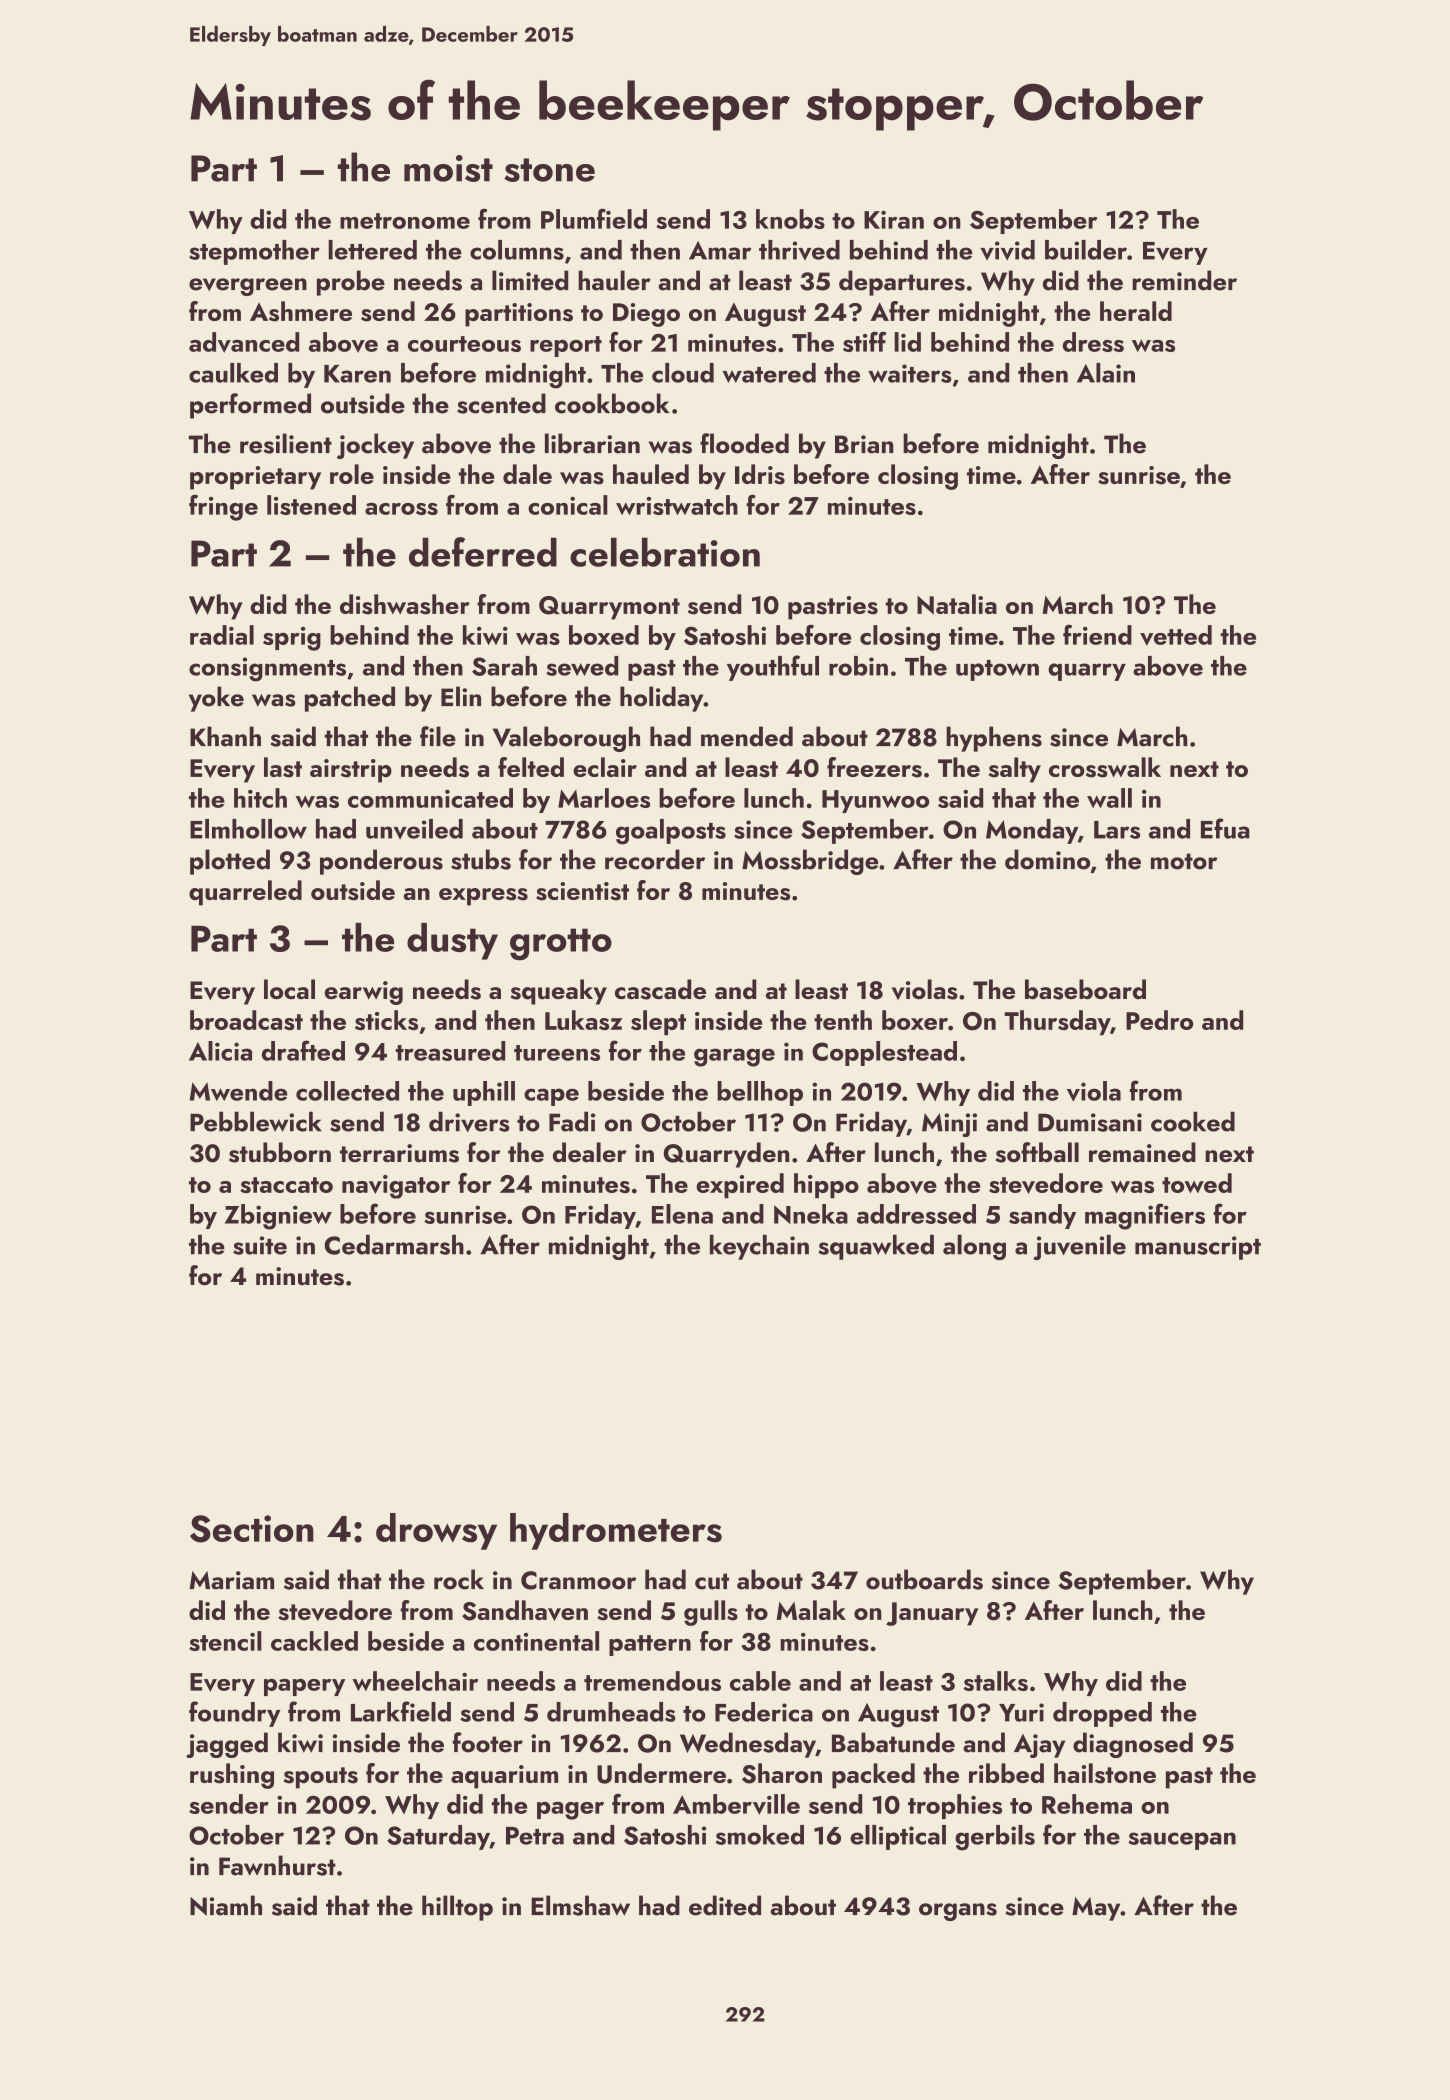 Image resolution: width=1450 pixels, height=2100 pixels. What do you see at coordinates (924, 1579) in the image?
I see `outboards` at bounding box center [924, 1579].
